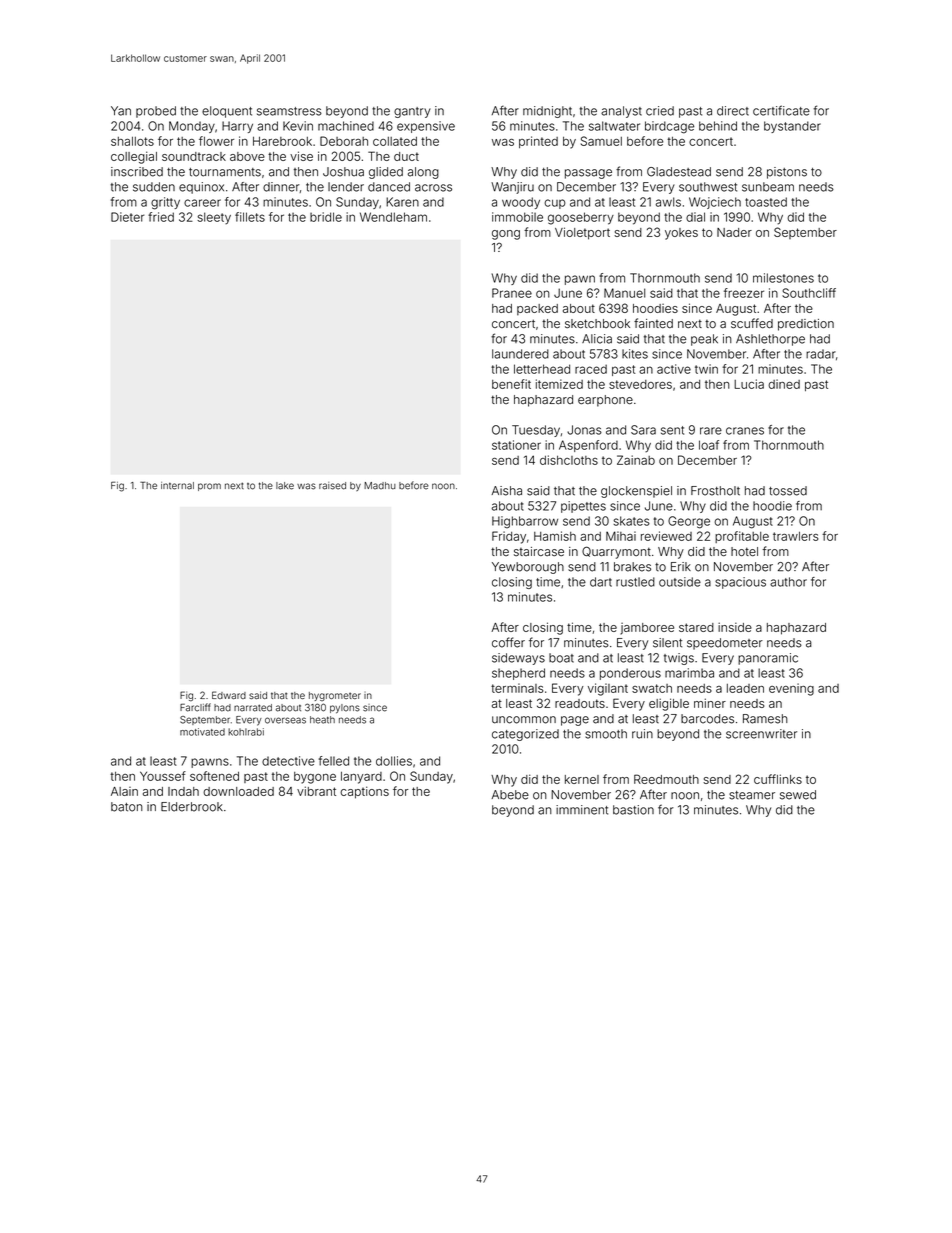 The width and height of the screenshot is (952, 1233). What do you see at coordinates (766, 202) in the screenshot?
I see `toasted` at bounding box center [766, 202].
